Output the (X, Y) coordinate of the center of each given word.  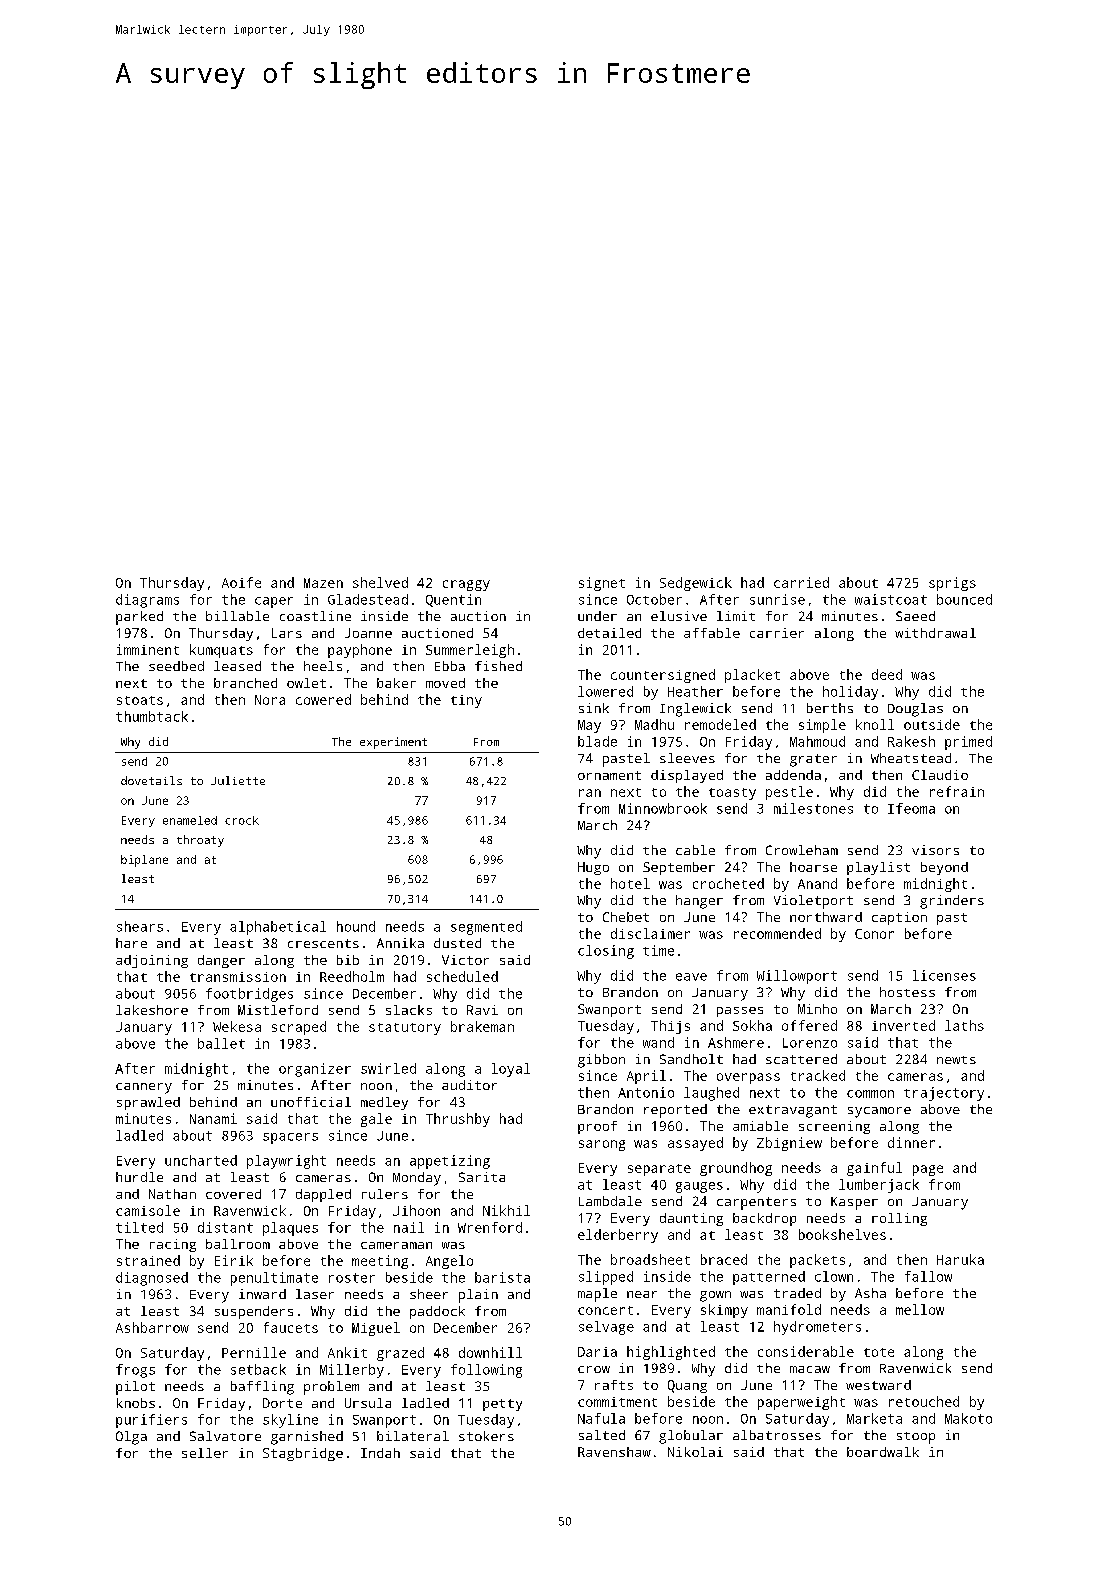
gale (376, 1120)
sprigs (952, 584)
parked (139, 618)
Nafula (601, 1418)
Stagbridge (303, 1454)
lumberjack (879, 1186)
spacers (290, 1138)
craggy (466, 585)
